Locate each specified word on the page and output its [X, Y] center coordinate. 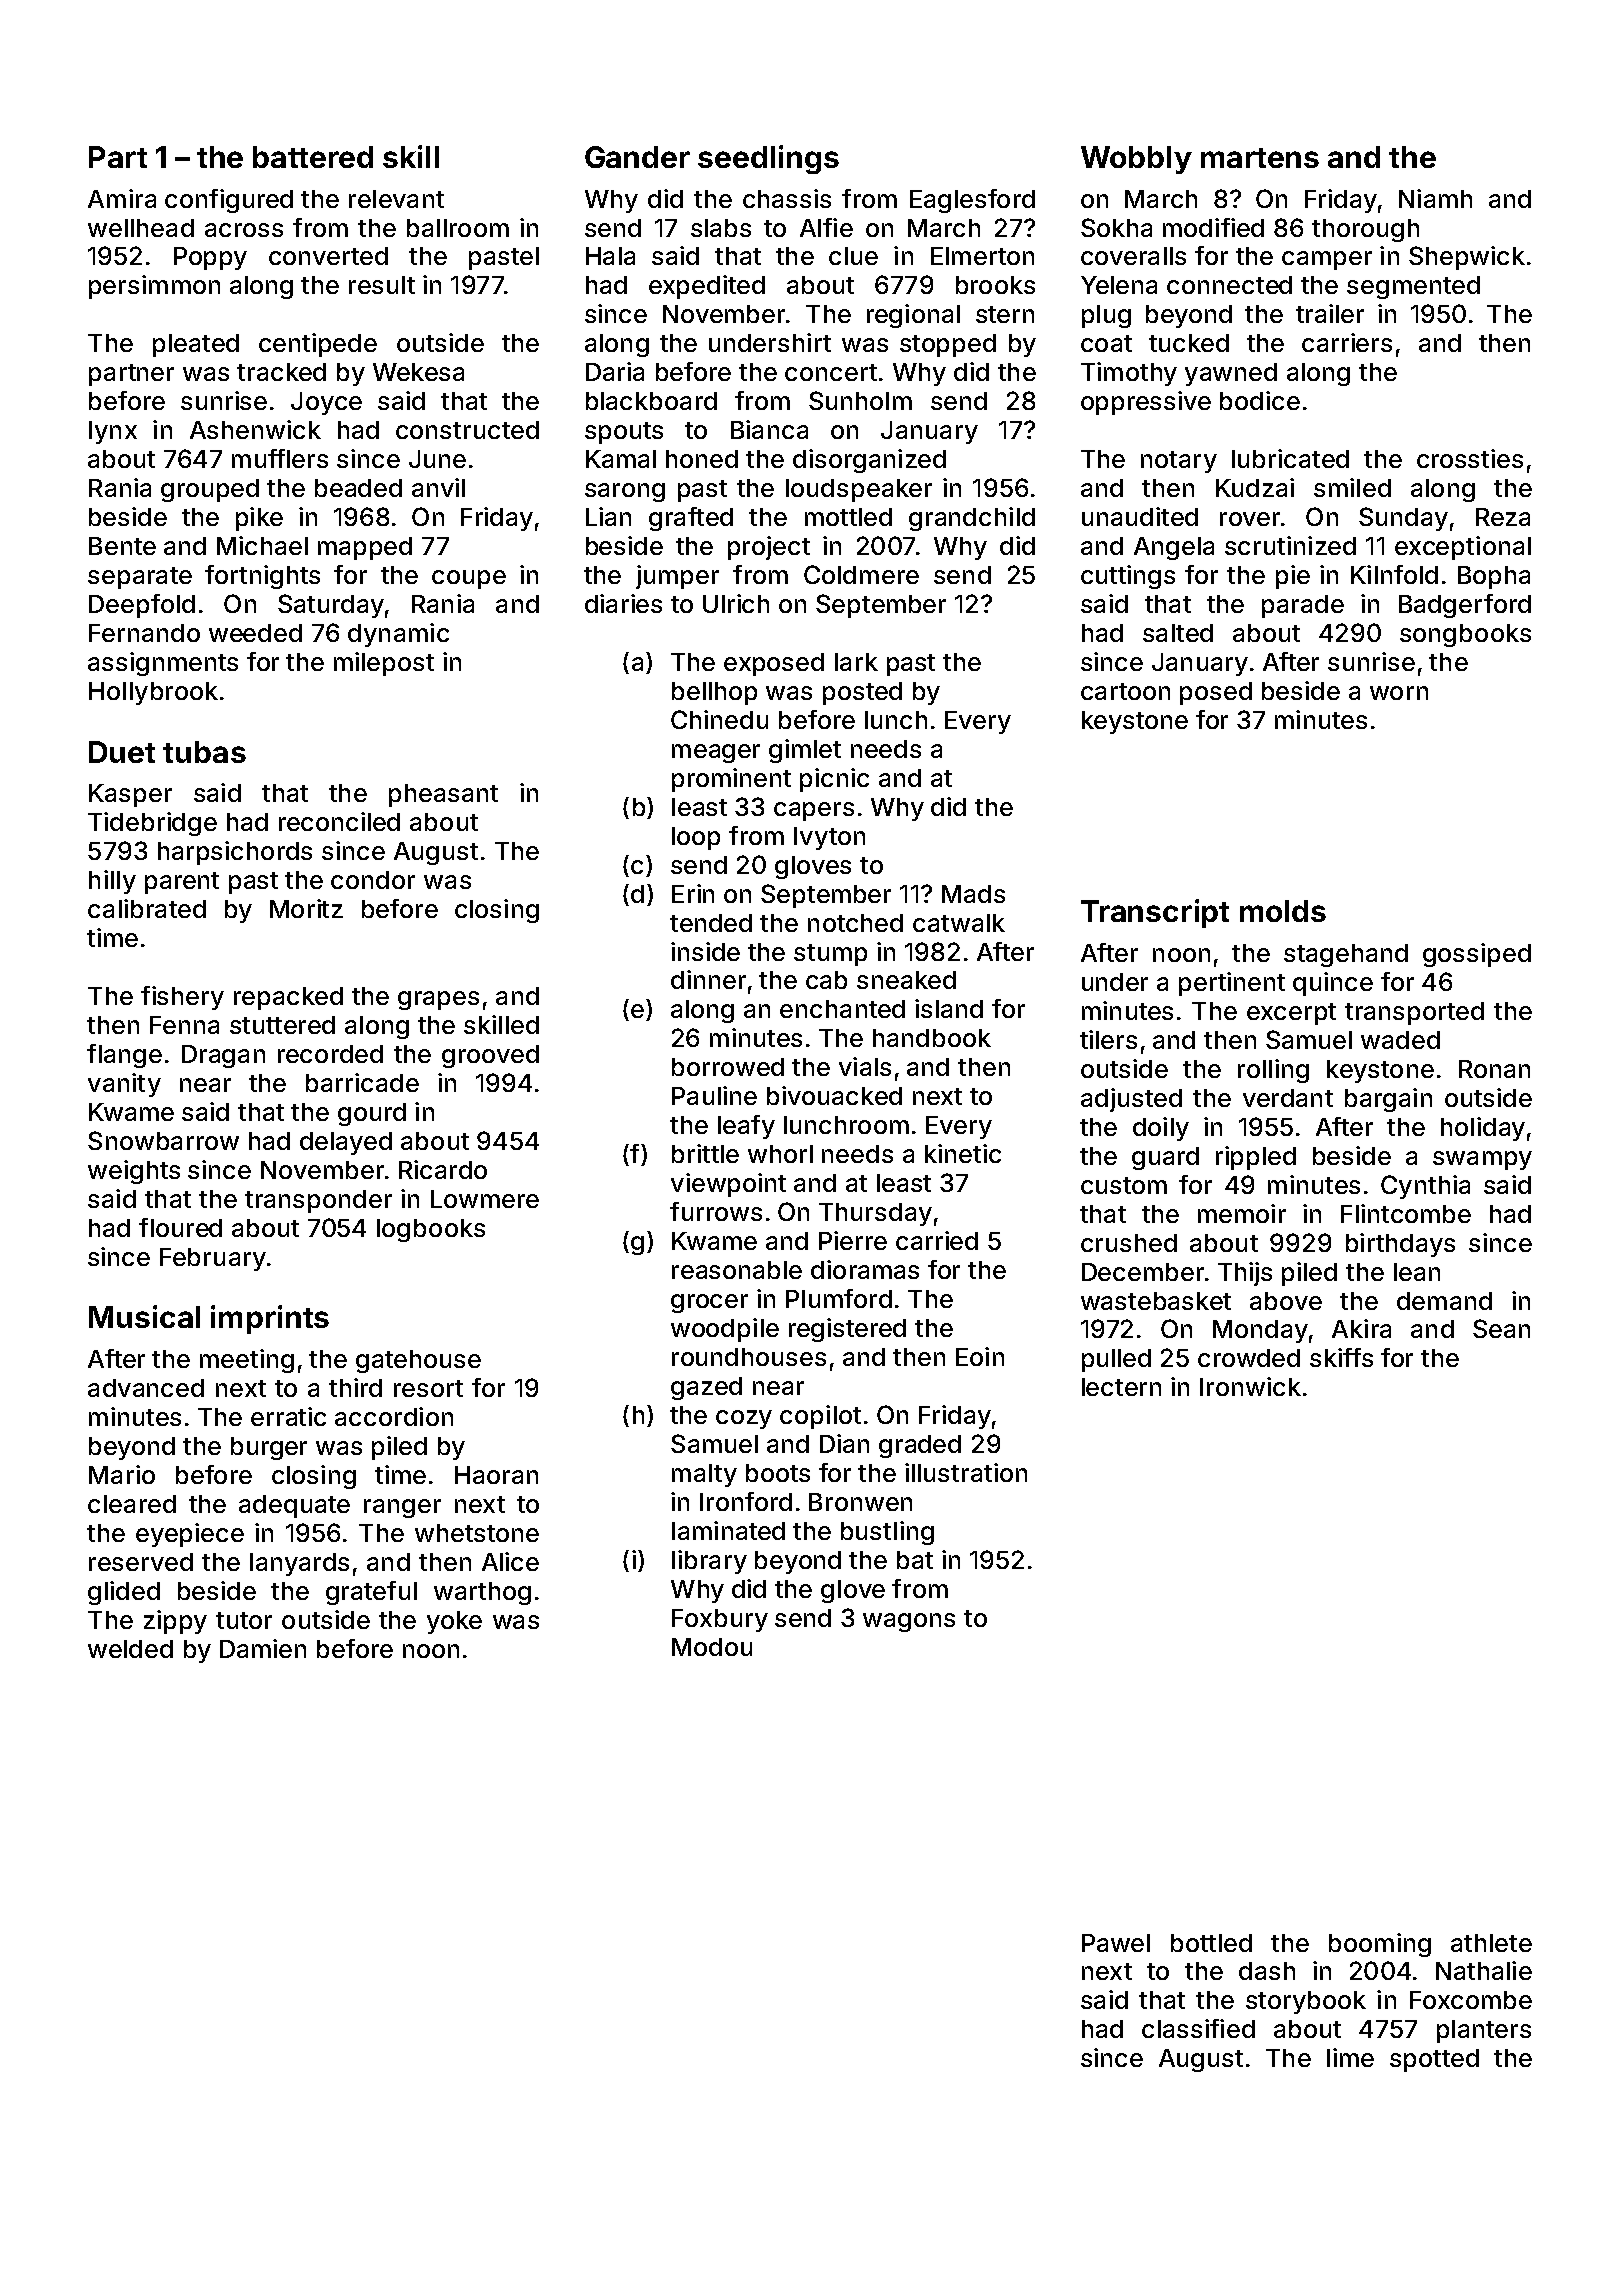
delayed [346, 1143]
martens [1260, 158]
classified [1198, 2028]
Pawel [1116, 1943]
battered [313, 157]
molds [1283, 911]
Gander [637, 157]
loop [696, 838]
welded [130, 1649]
